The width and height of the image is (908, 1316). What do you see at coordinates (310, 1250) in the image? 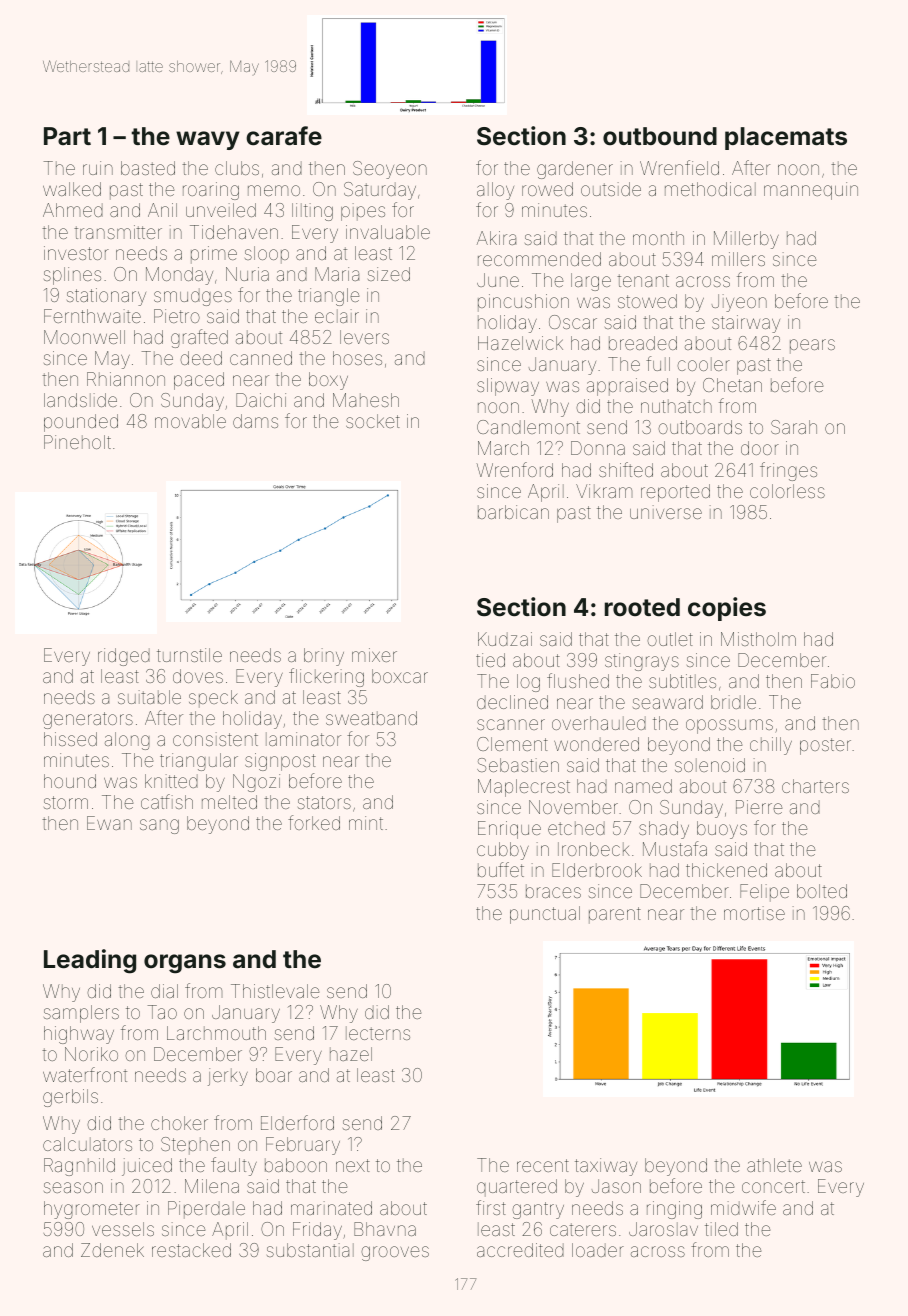
I see `substantial` at bounding box center [310, 1250].
